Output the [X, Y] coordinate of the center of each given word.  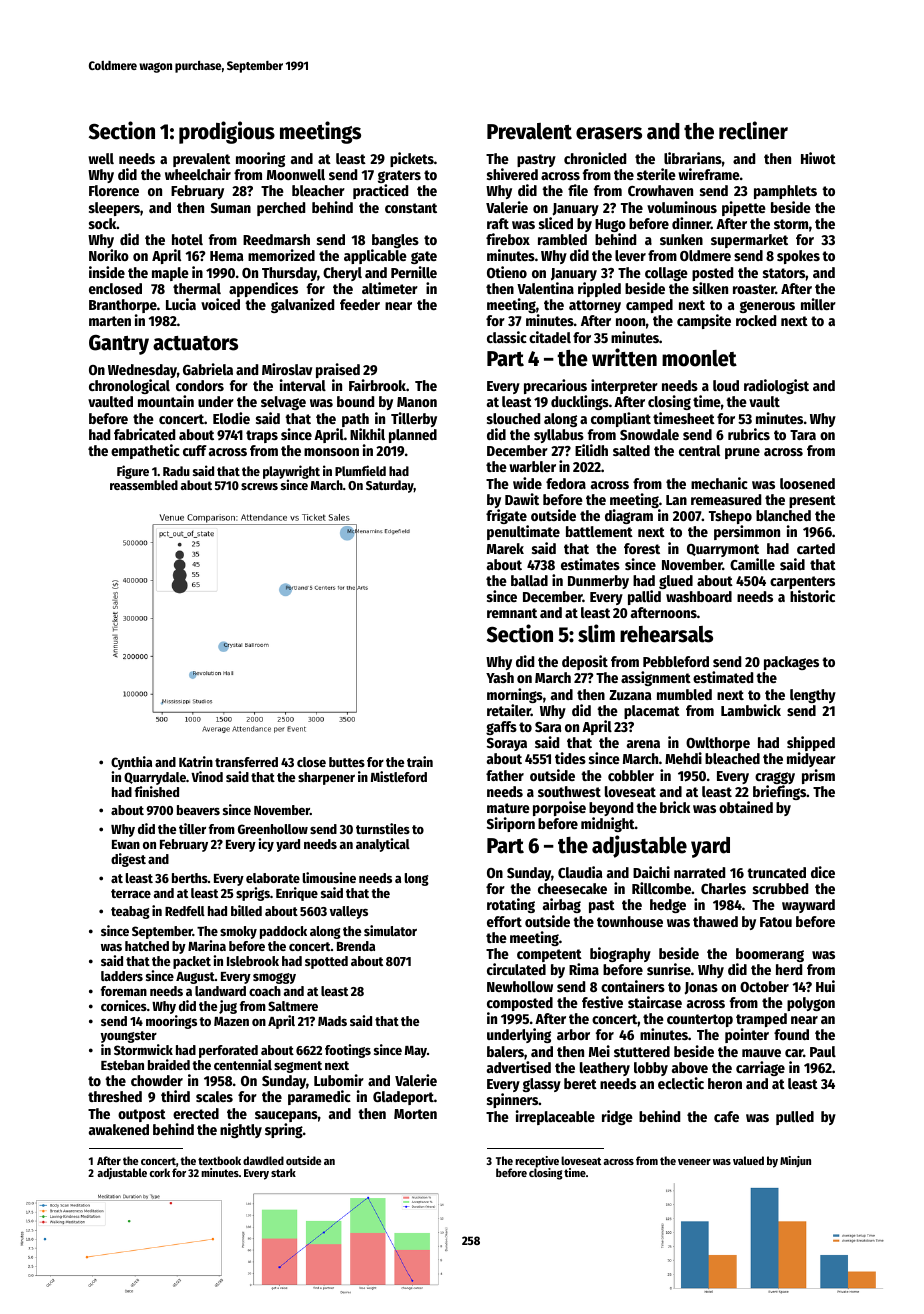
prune [742, 453]
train [420, 761]
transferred [246, 762]
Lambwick [751, 710]
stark [283, 1172]
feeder [360, 304]
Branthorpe [123, 306]
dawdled [263, 1160]
